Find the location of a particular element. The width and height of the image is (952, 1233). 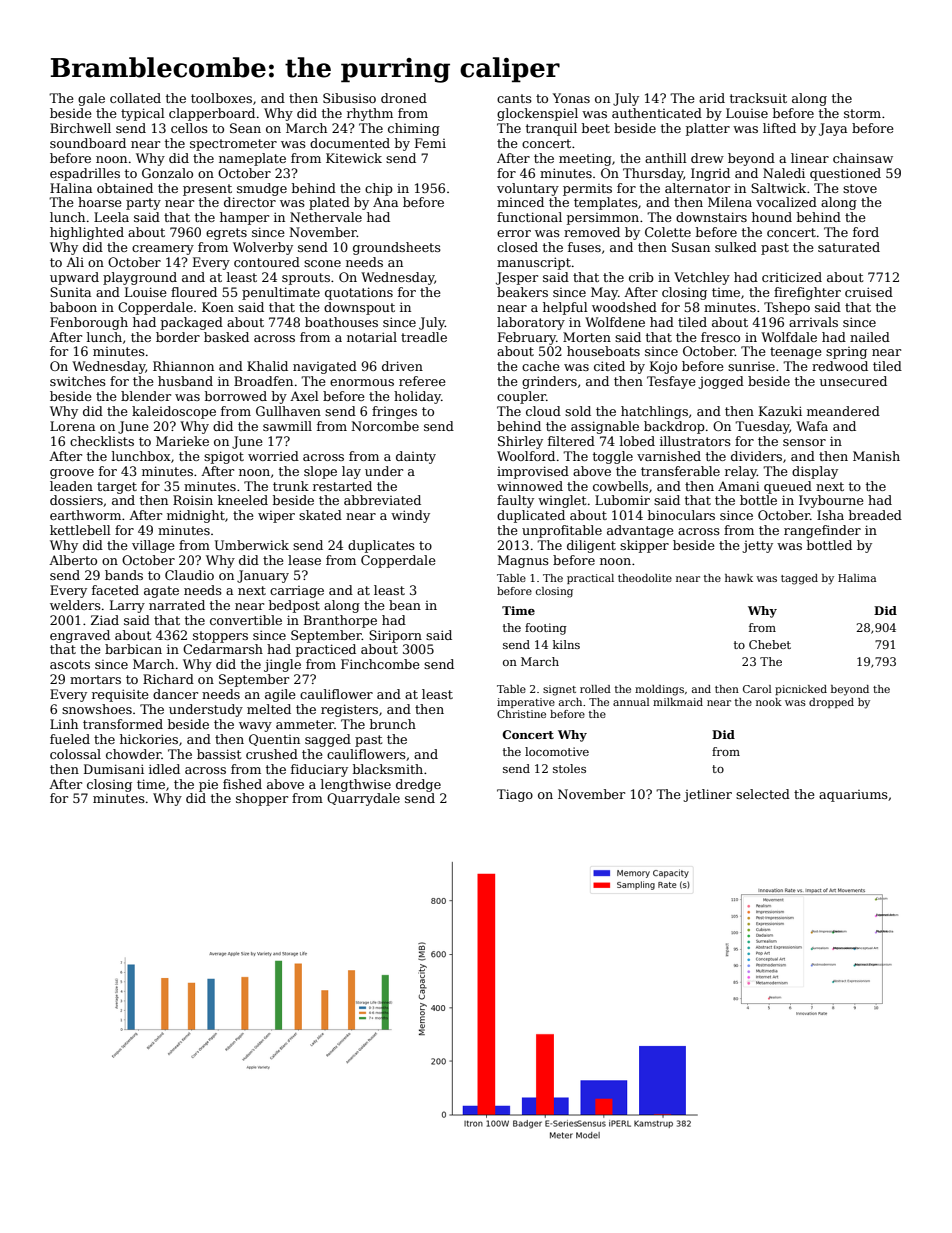

earthworm is located at coordinates (85, 515).
